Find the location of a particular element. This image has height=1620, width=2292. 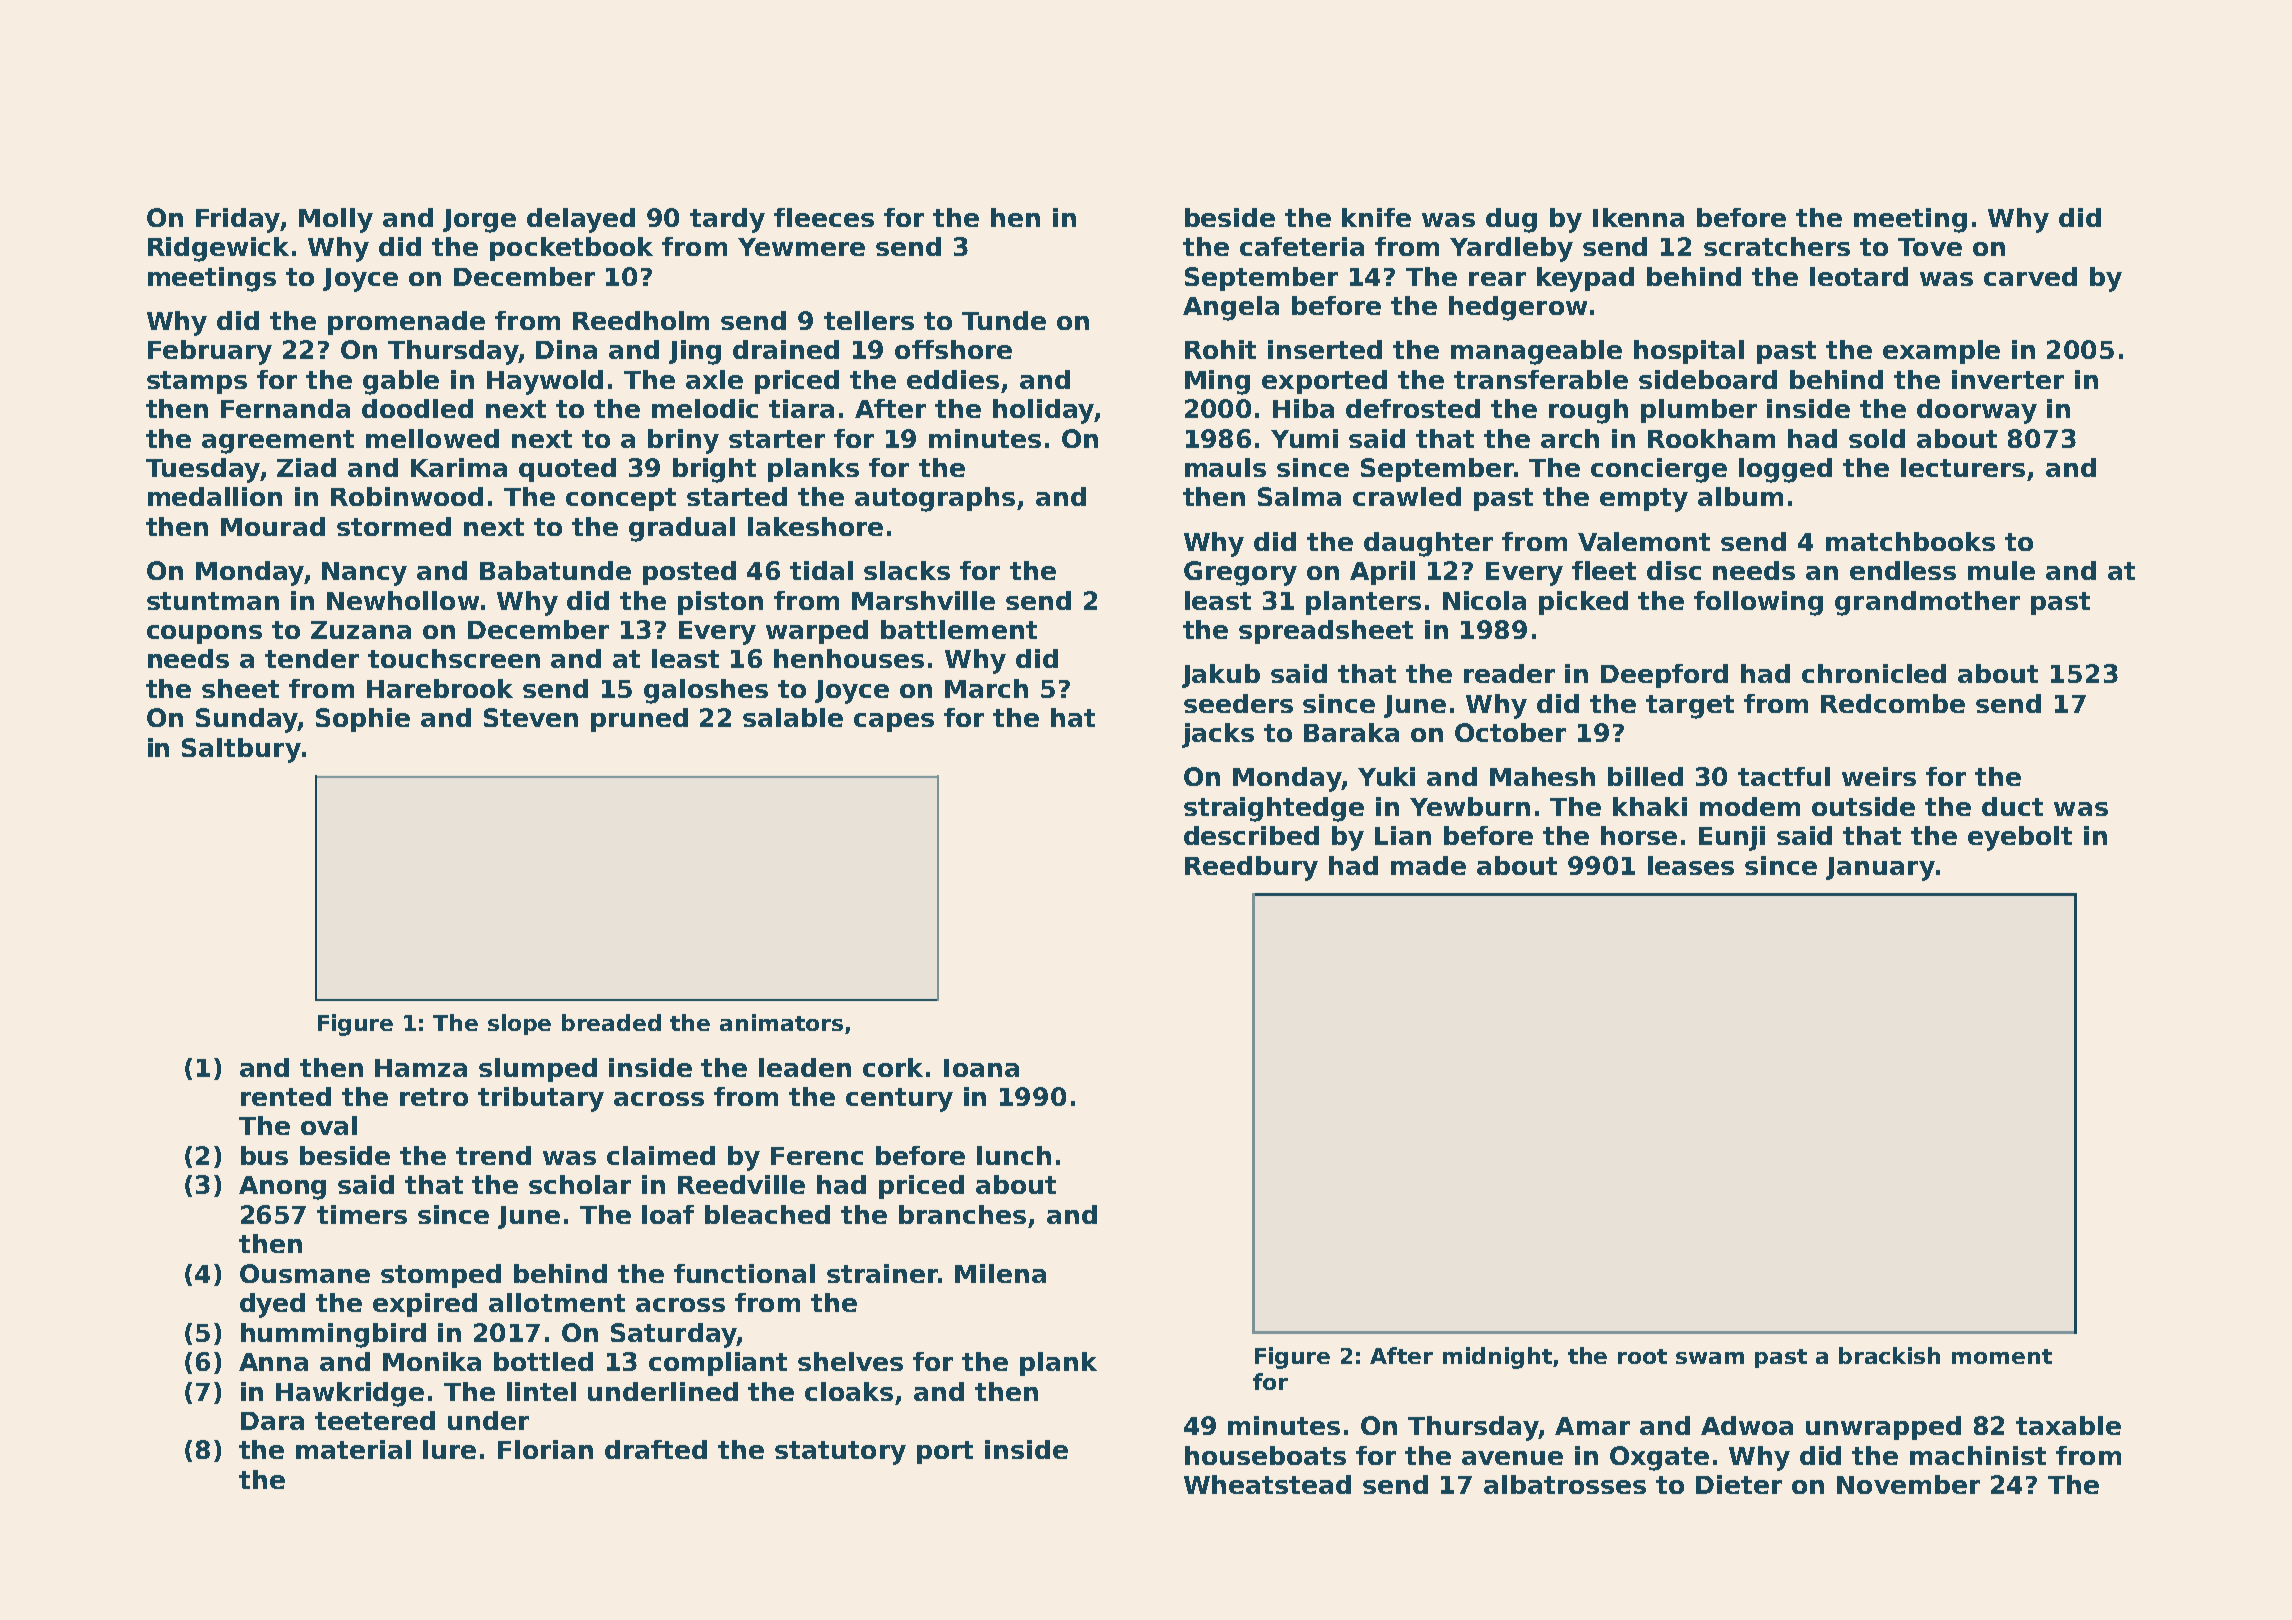

Friday is located at coordinates (238, 220).
